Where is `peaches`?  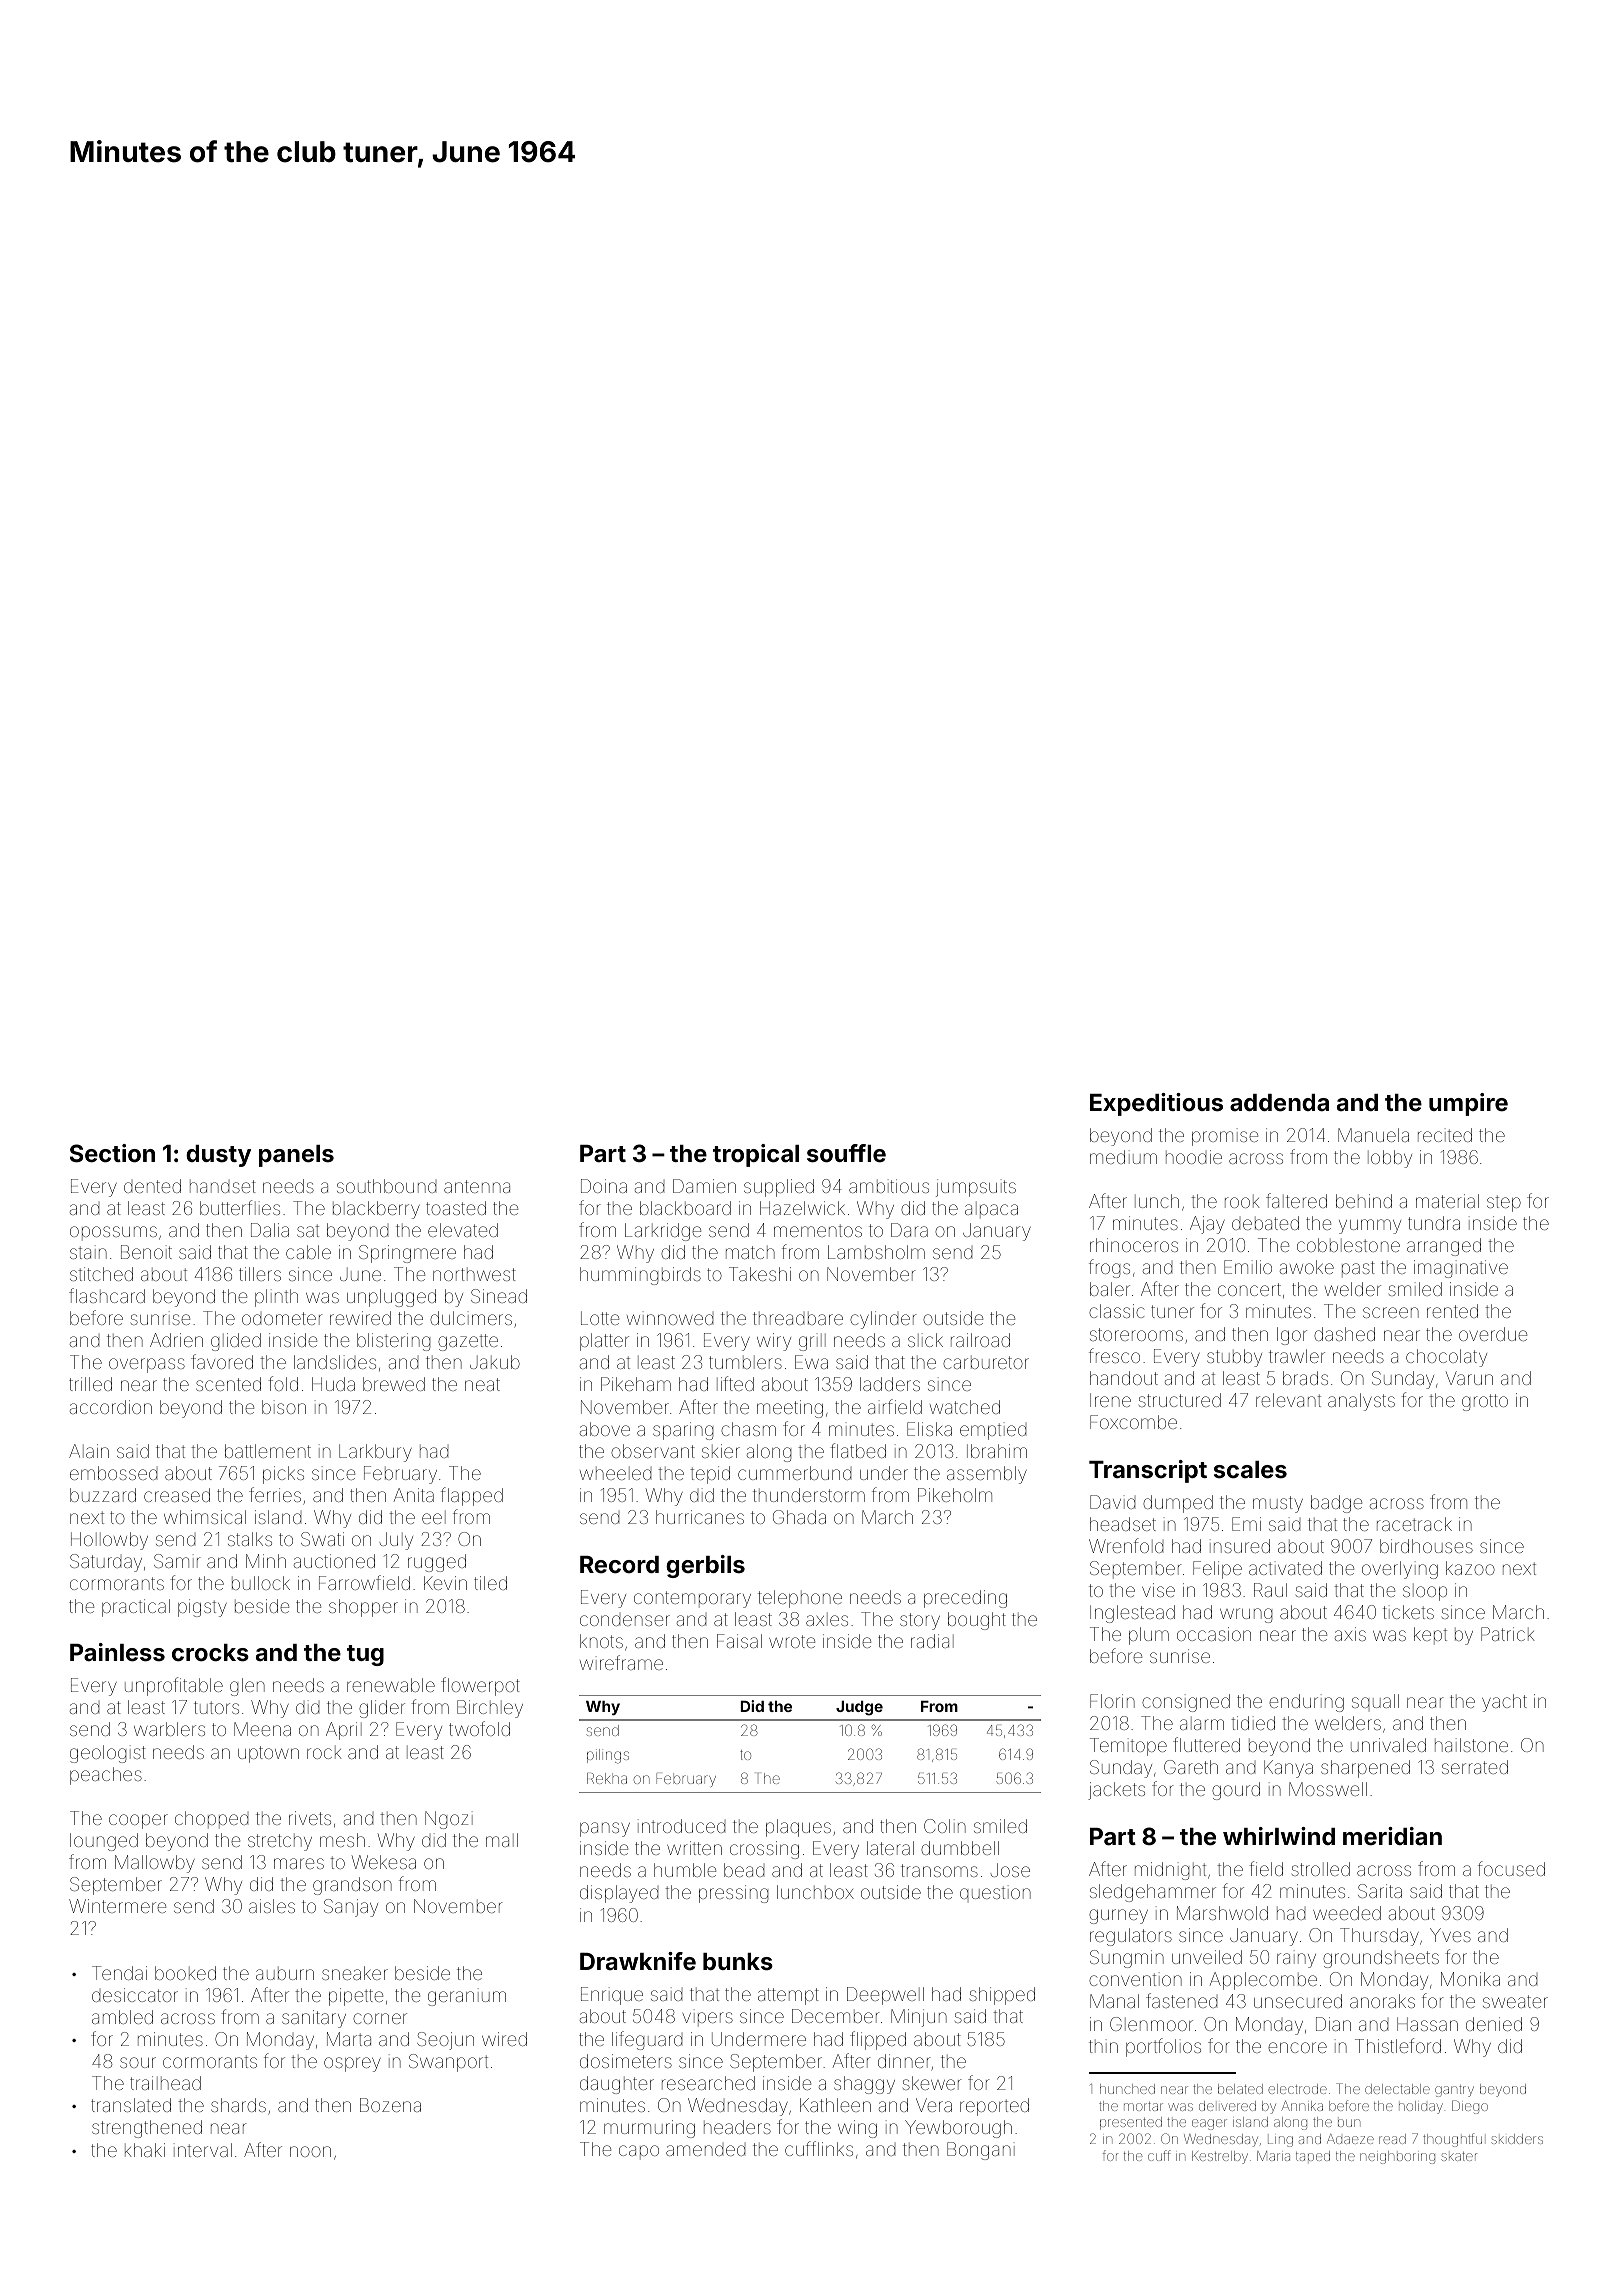 peaches is located at coordinates (106, 1776).
